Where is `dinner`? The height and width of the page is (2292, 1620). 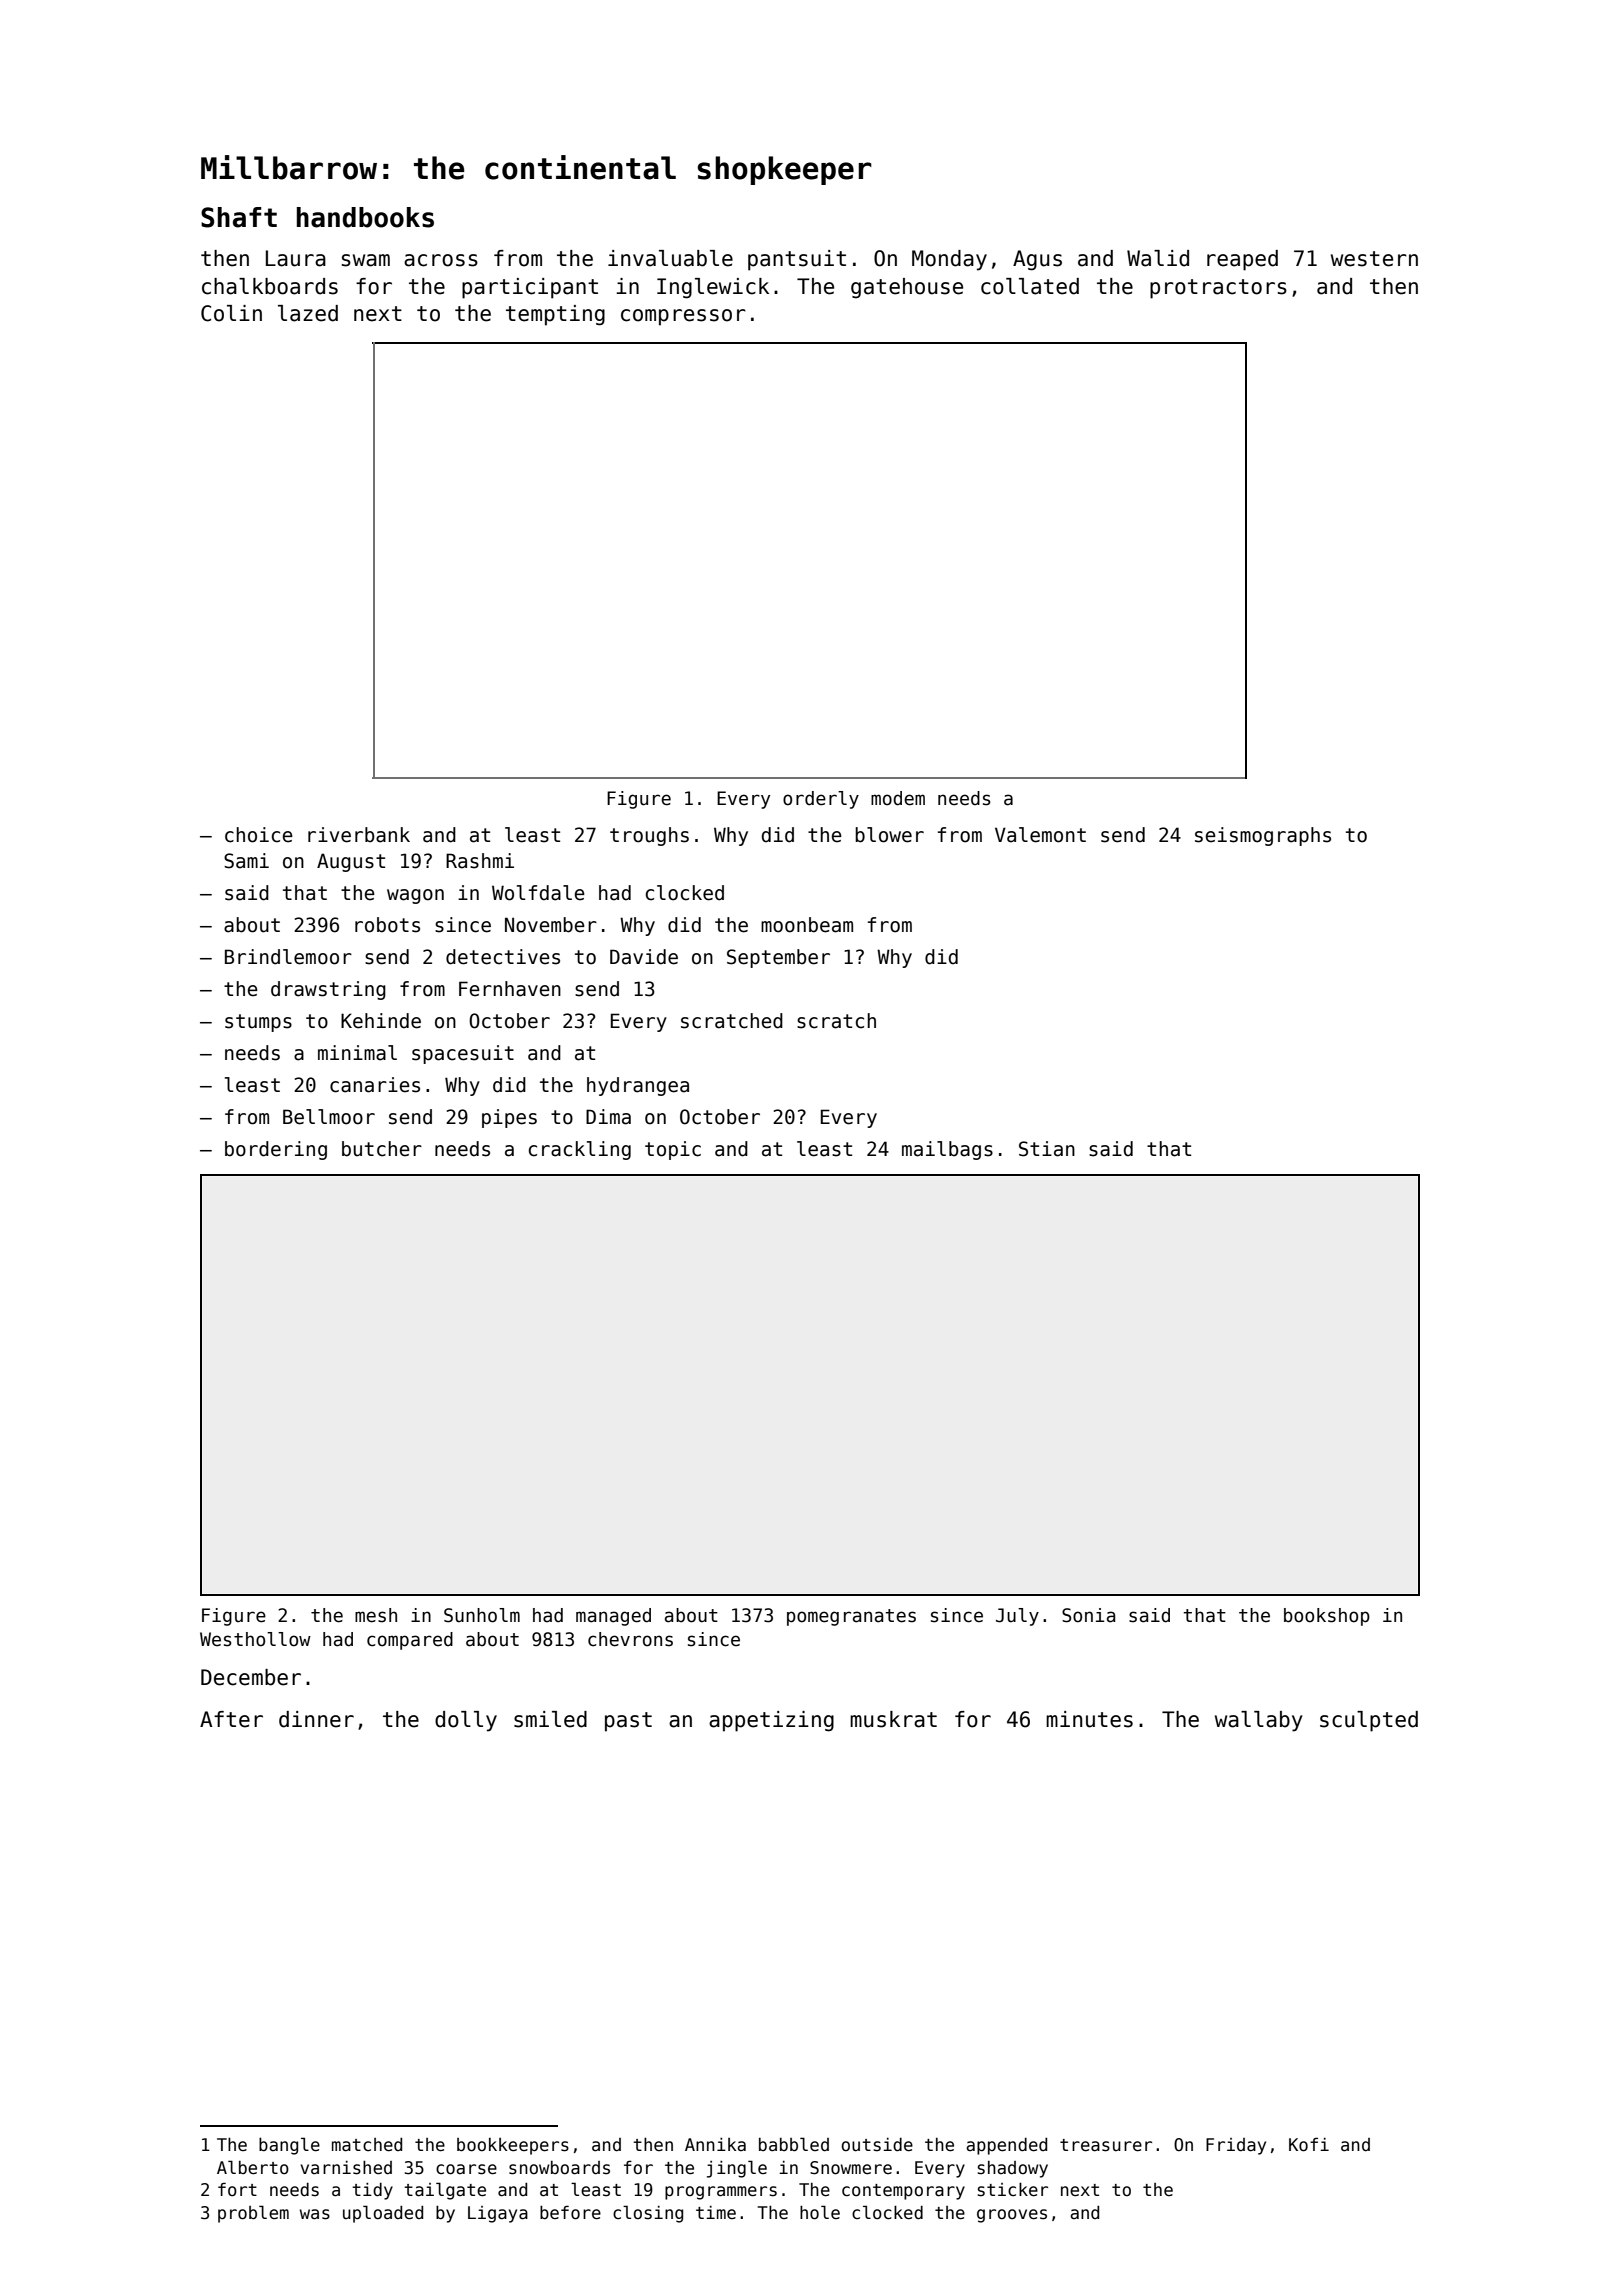 dinner is located at coordinates (316, 1719).
